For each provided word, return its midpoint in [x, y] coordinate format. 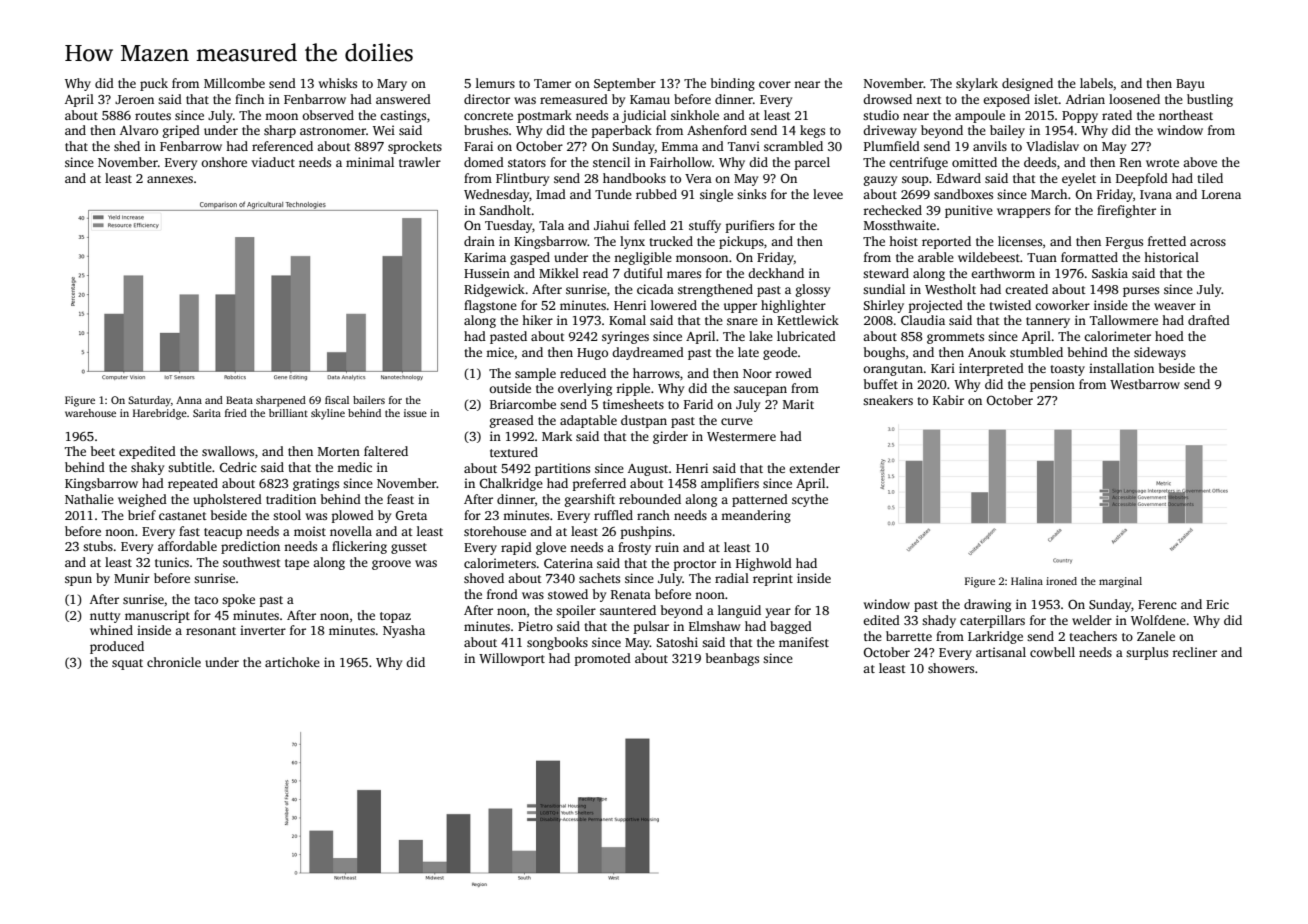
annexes [170, 179]
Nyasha [404, 631]
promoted [603, 659]
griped [181, 131]
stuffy [705, 226]
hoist [903, 241]
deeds [1040, 162]
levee [828, 194]
